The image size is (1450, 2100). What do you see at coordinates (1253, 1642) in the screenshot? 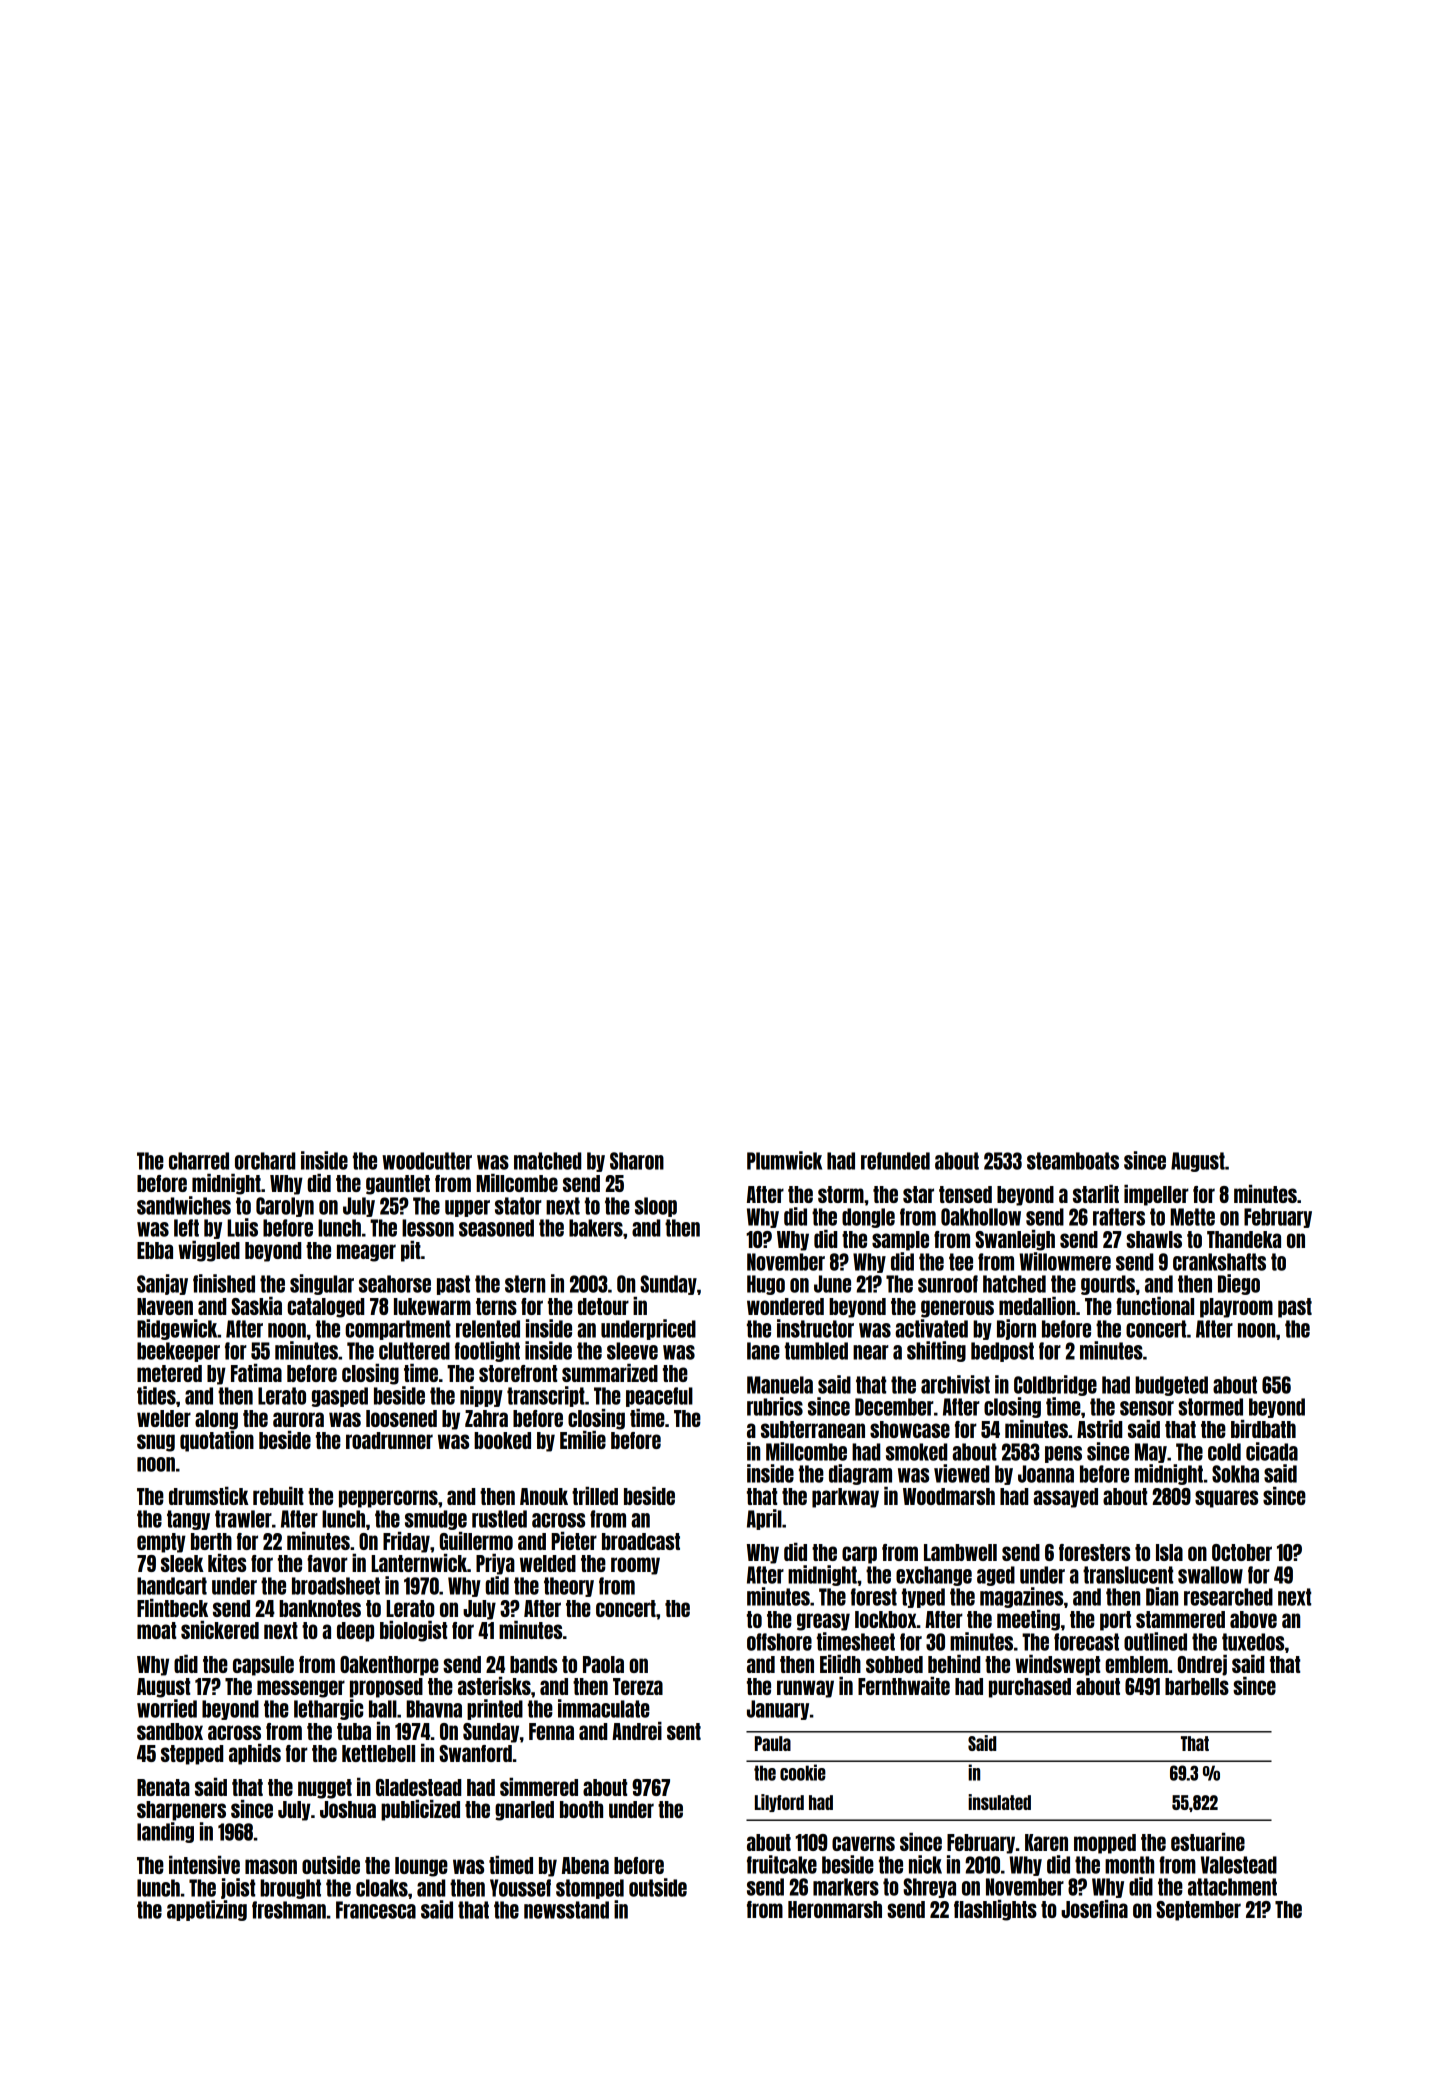
I see `tuxedos` at bounding box center [1253, 1642].
